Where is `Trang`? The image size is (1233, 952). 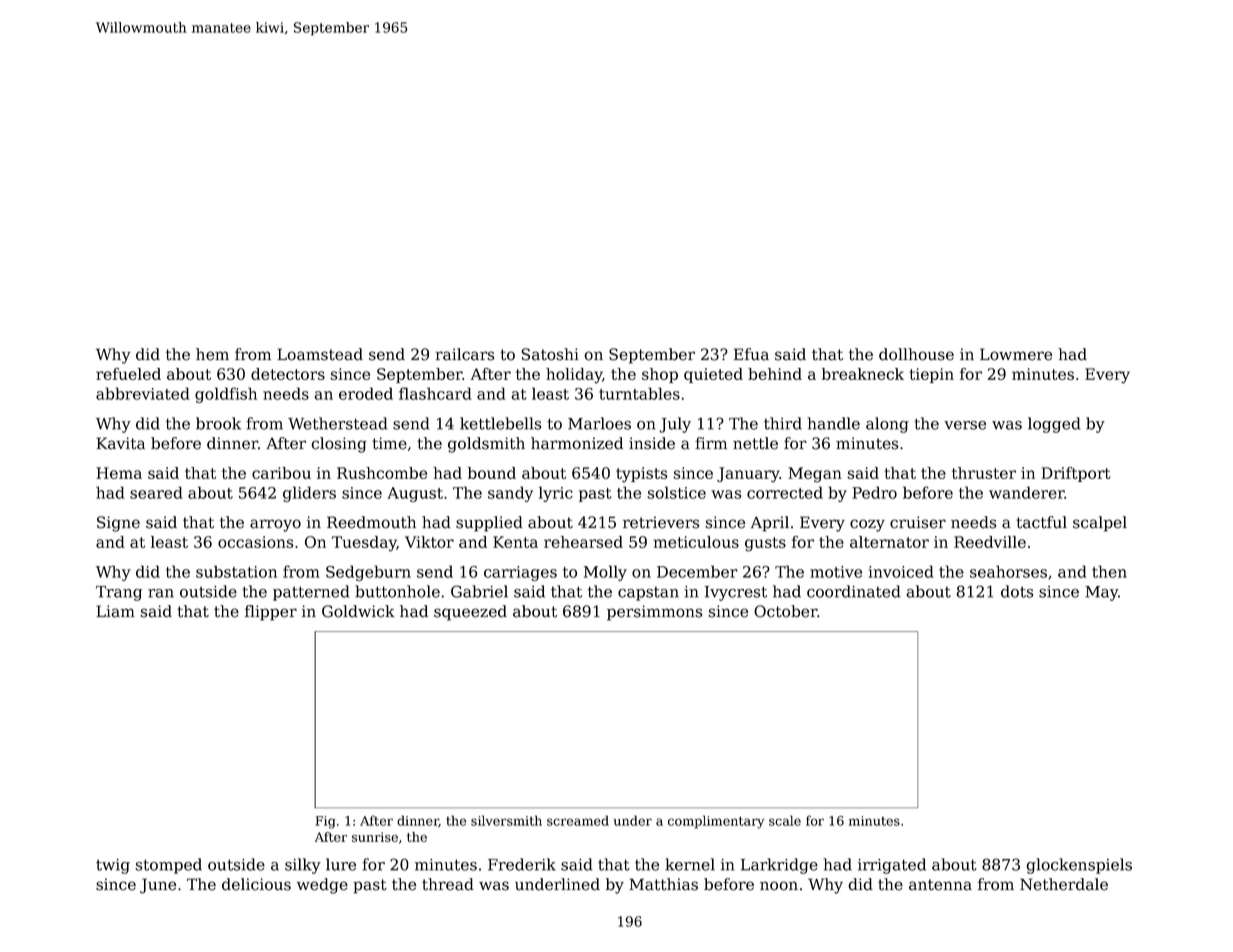
Trang is located at coordinates (119, 593).
